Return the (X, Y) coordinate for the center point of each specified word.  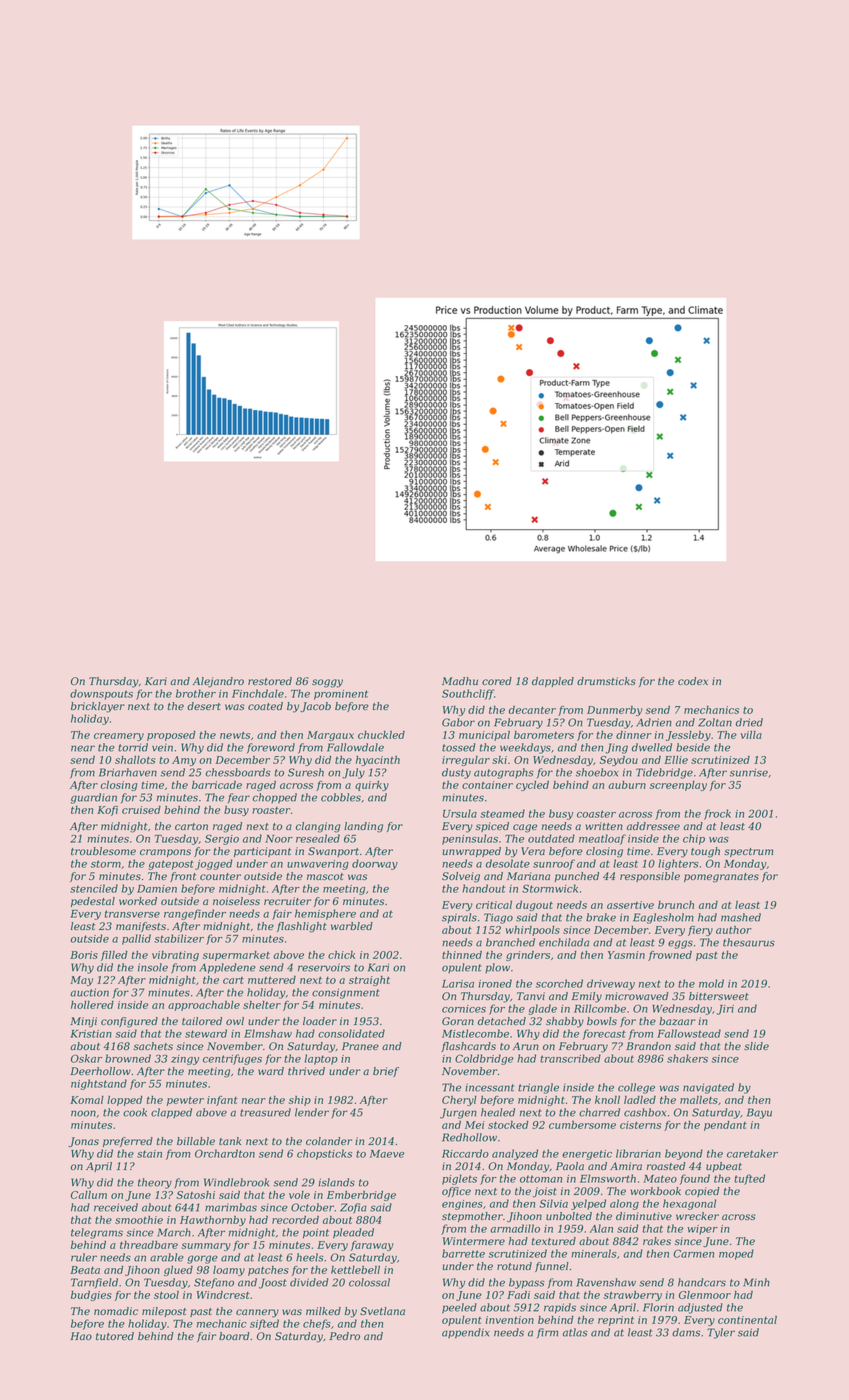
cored (497, 681)
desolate (508, 863)
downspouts (101, 694)
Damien (157, 889)
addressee (653, 826)
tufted (749, 1179)
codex (693, 681)
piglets (459, 1179)
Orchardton (225, 1153)
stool (166, 1295)
